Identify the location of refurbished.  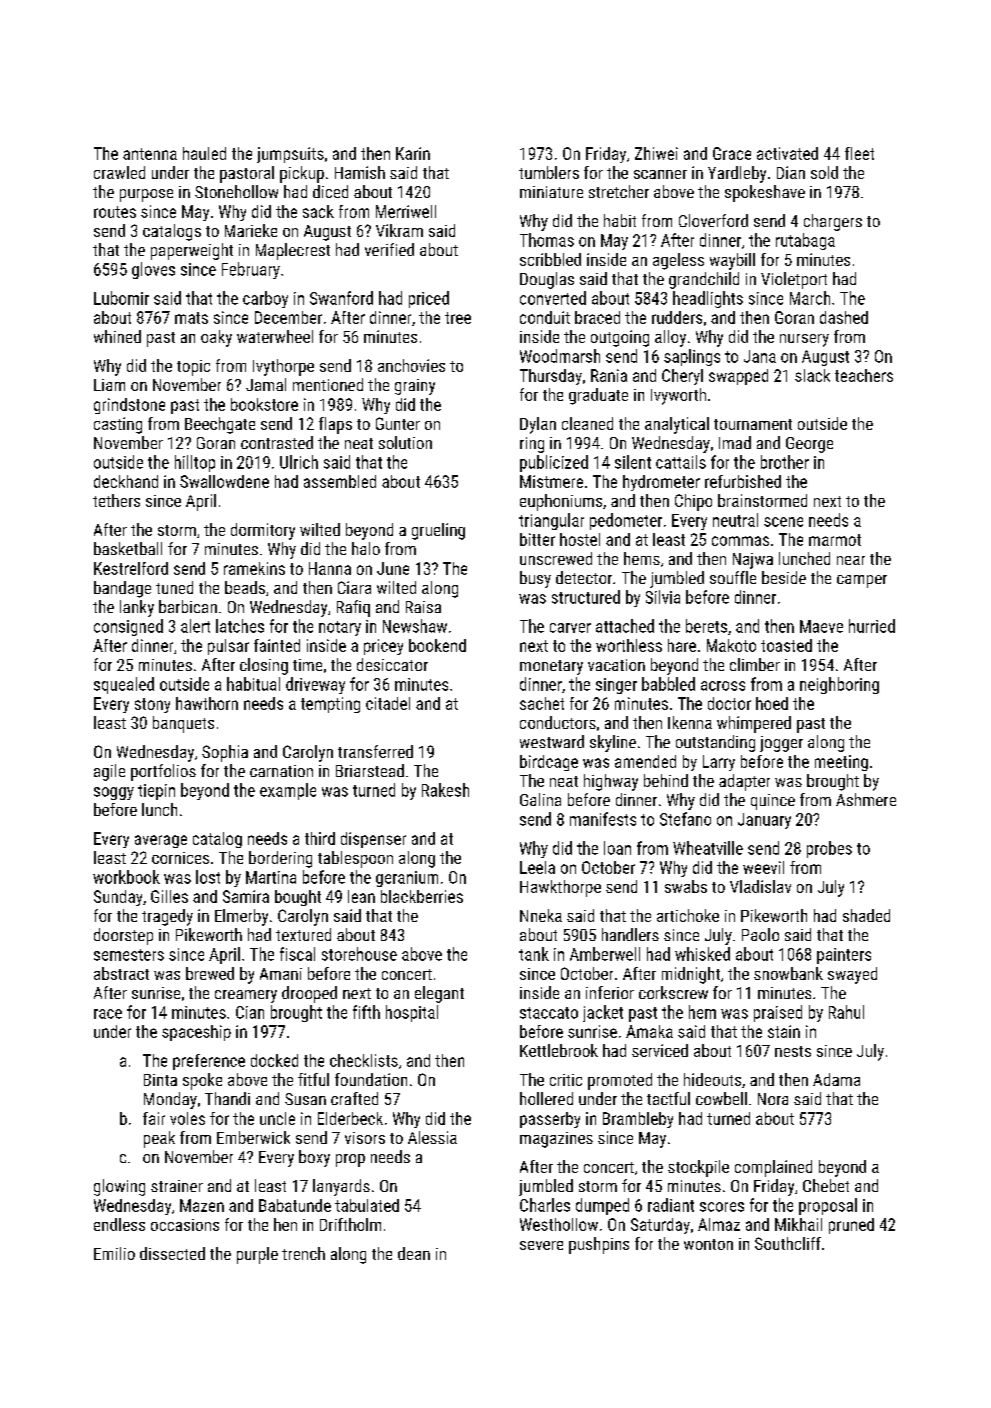
(743, 481).
